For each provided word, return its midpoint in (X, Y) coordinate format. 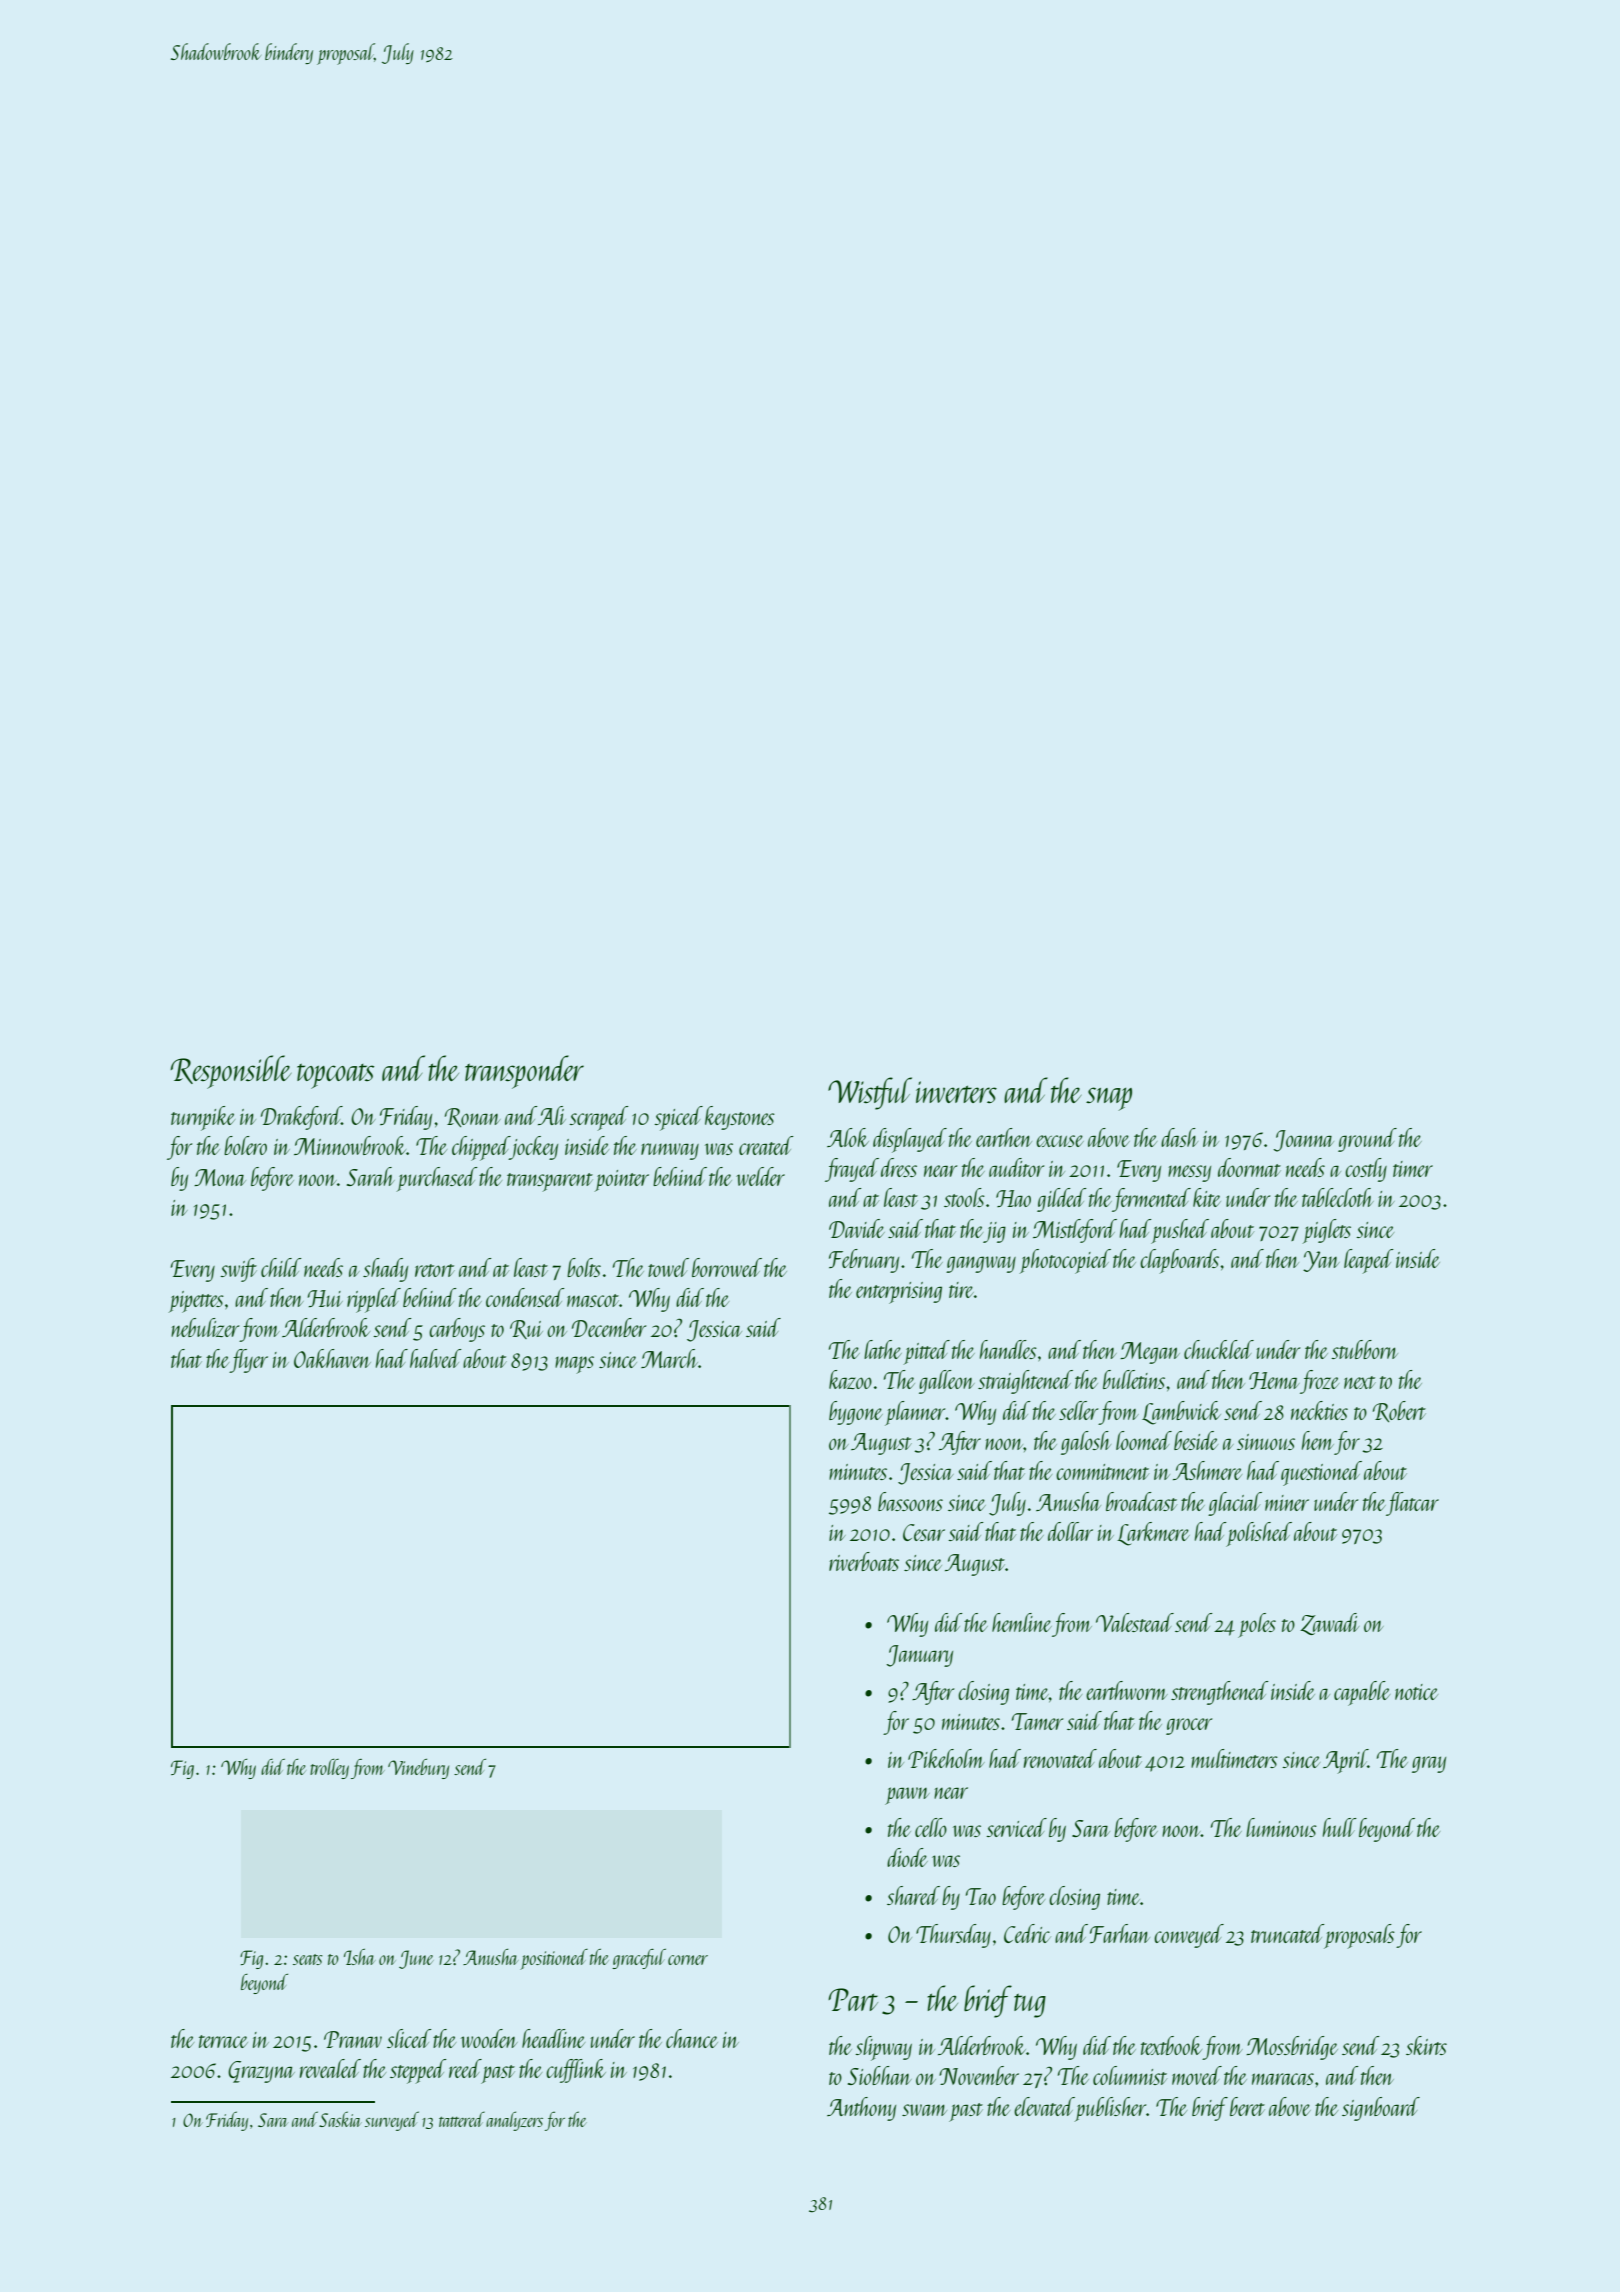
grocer (1189, 1726)
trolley (329, 1769)
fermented (1151, 1200)
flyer (249, 1361)
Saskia (340, 2119)
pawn (907, 1796)
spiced (678, 1118)
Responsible (231, 1072)
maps (574, 1365)
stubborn (1364, 1349)
